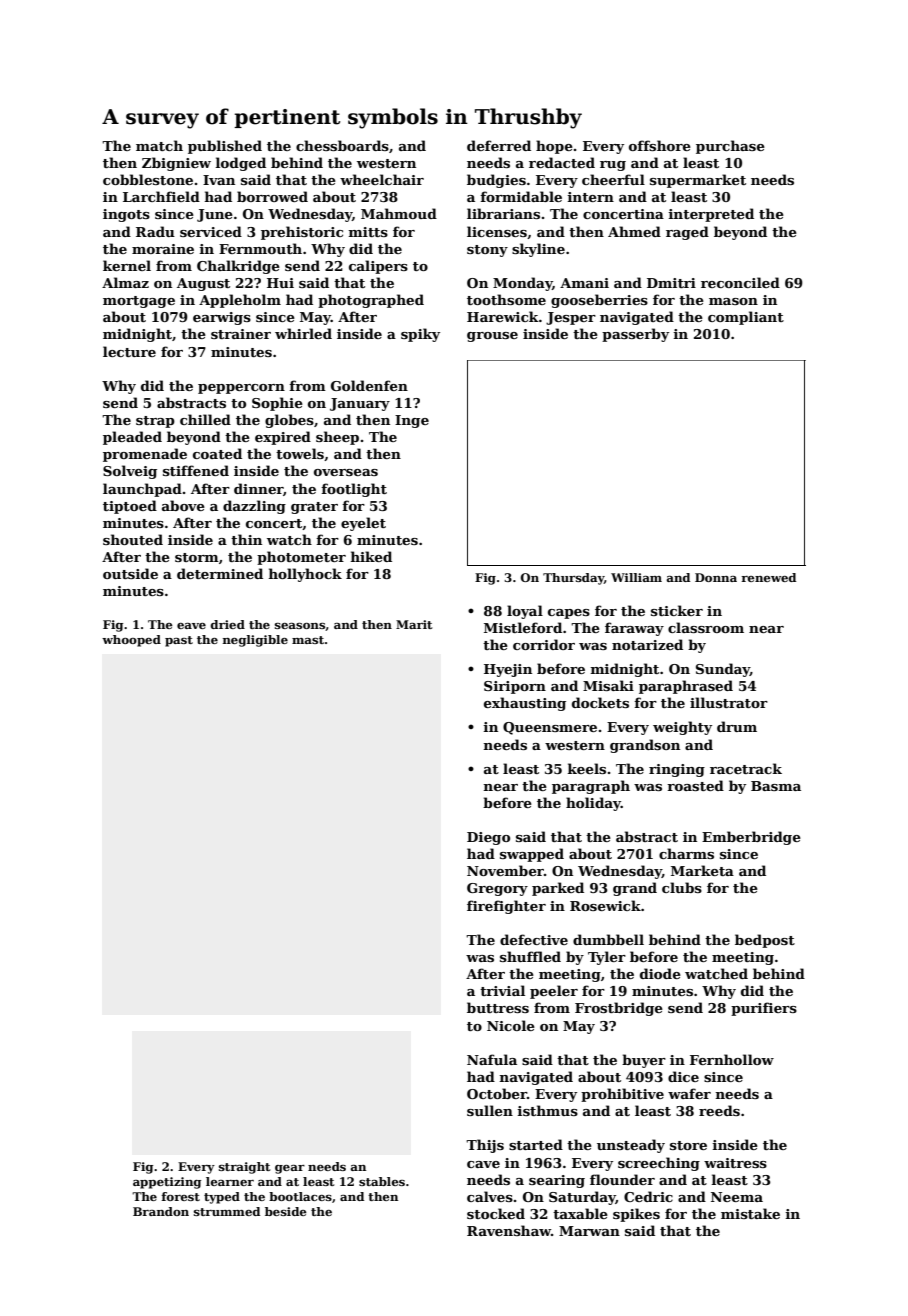 The image size is (908, 1316). I want to click on chessboards, so click(342, 145).
